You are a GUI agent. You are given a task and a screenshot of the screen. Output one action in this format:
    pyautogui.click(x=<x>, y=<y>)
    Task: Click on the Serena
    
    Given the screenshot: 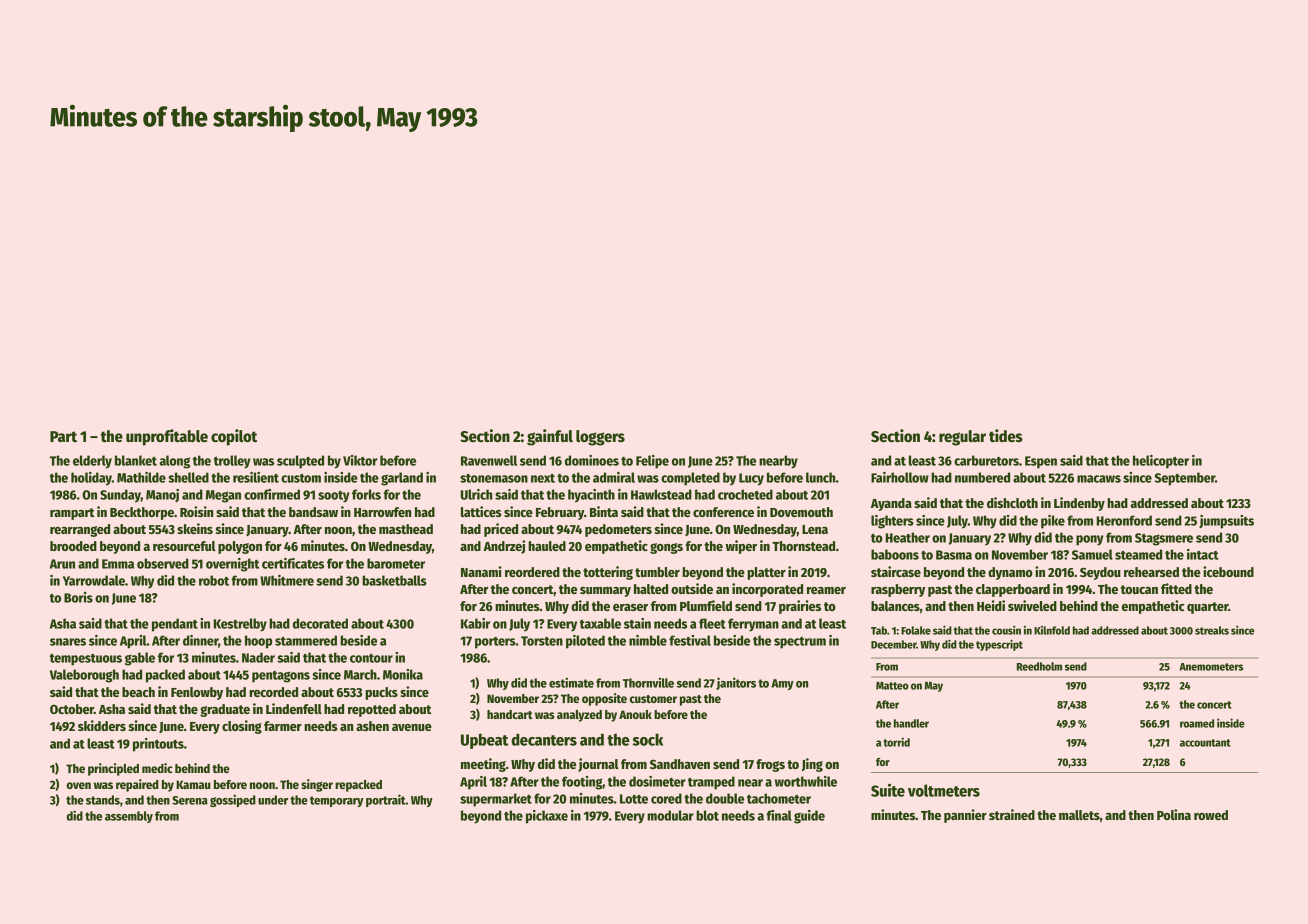 What is the action you would take?
    pyautogui.click(x=190, y=800)
